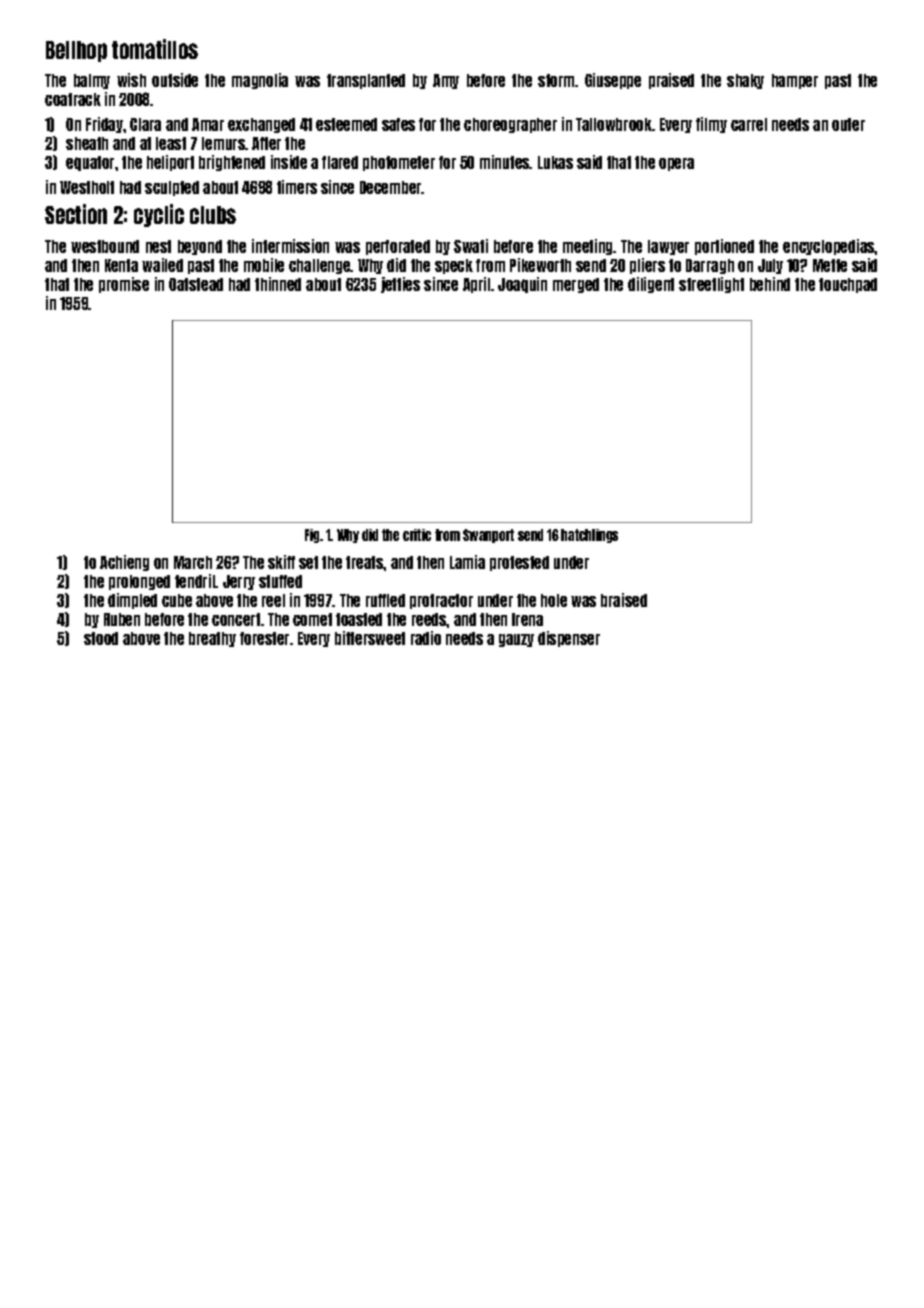 The image size is (924, 1308). I want to click on choreographer, so click(510, 125).
